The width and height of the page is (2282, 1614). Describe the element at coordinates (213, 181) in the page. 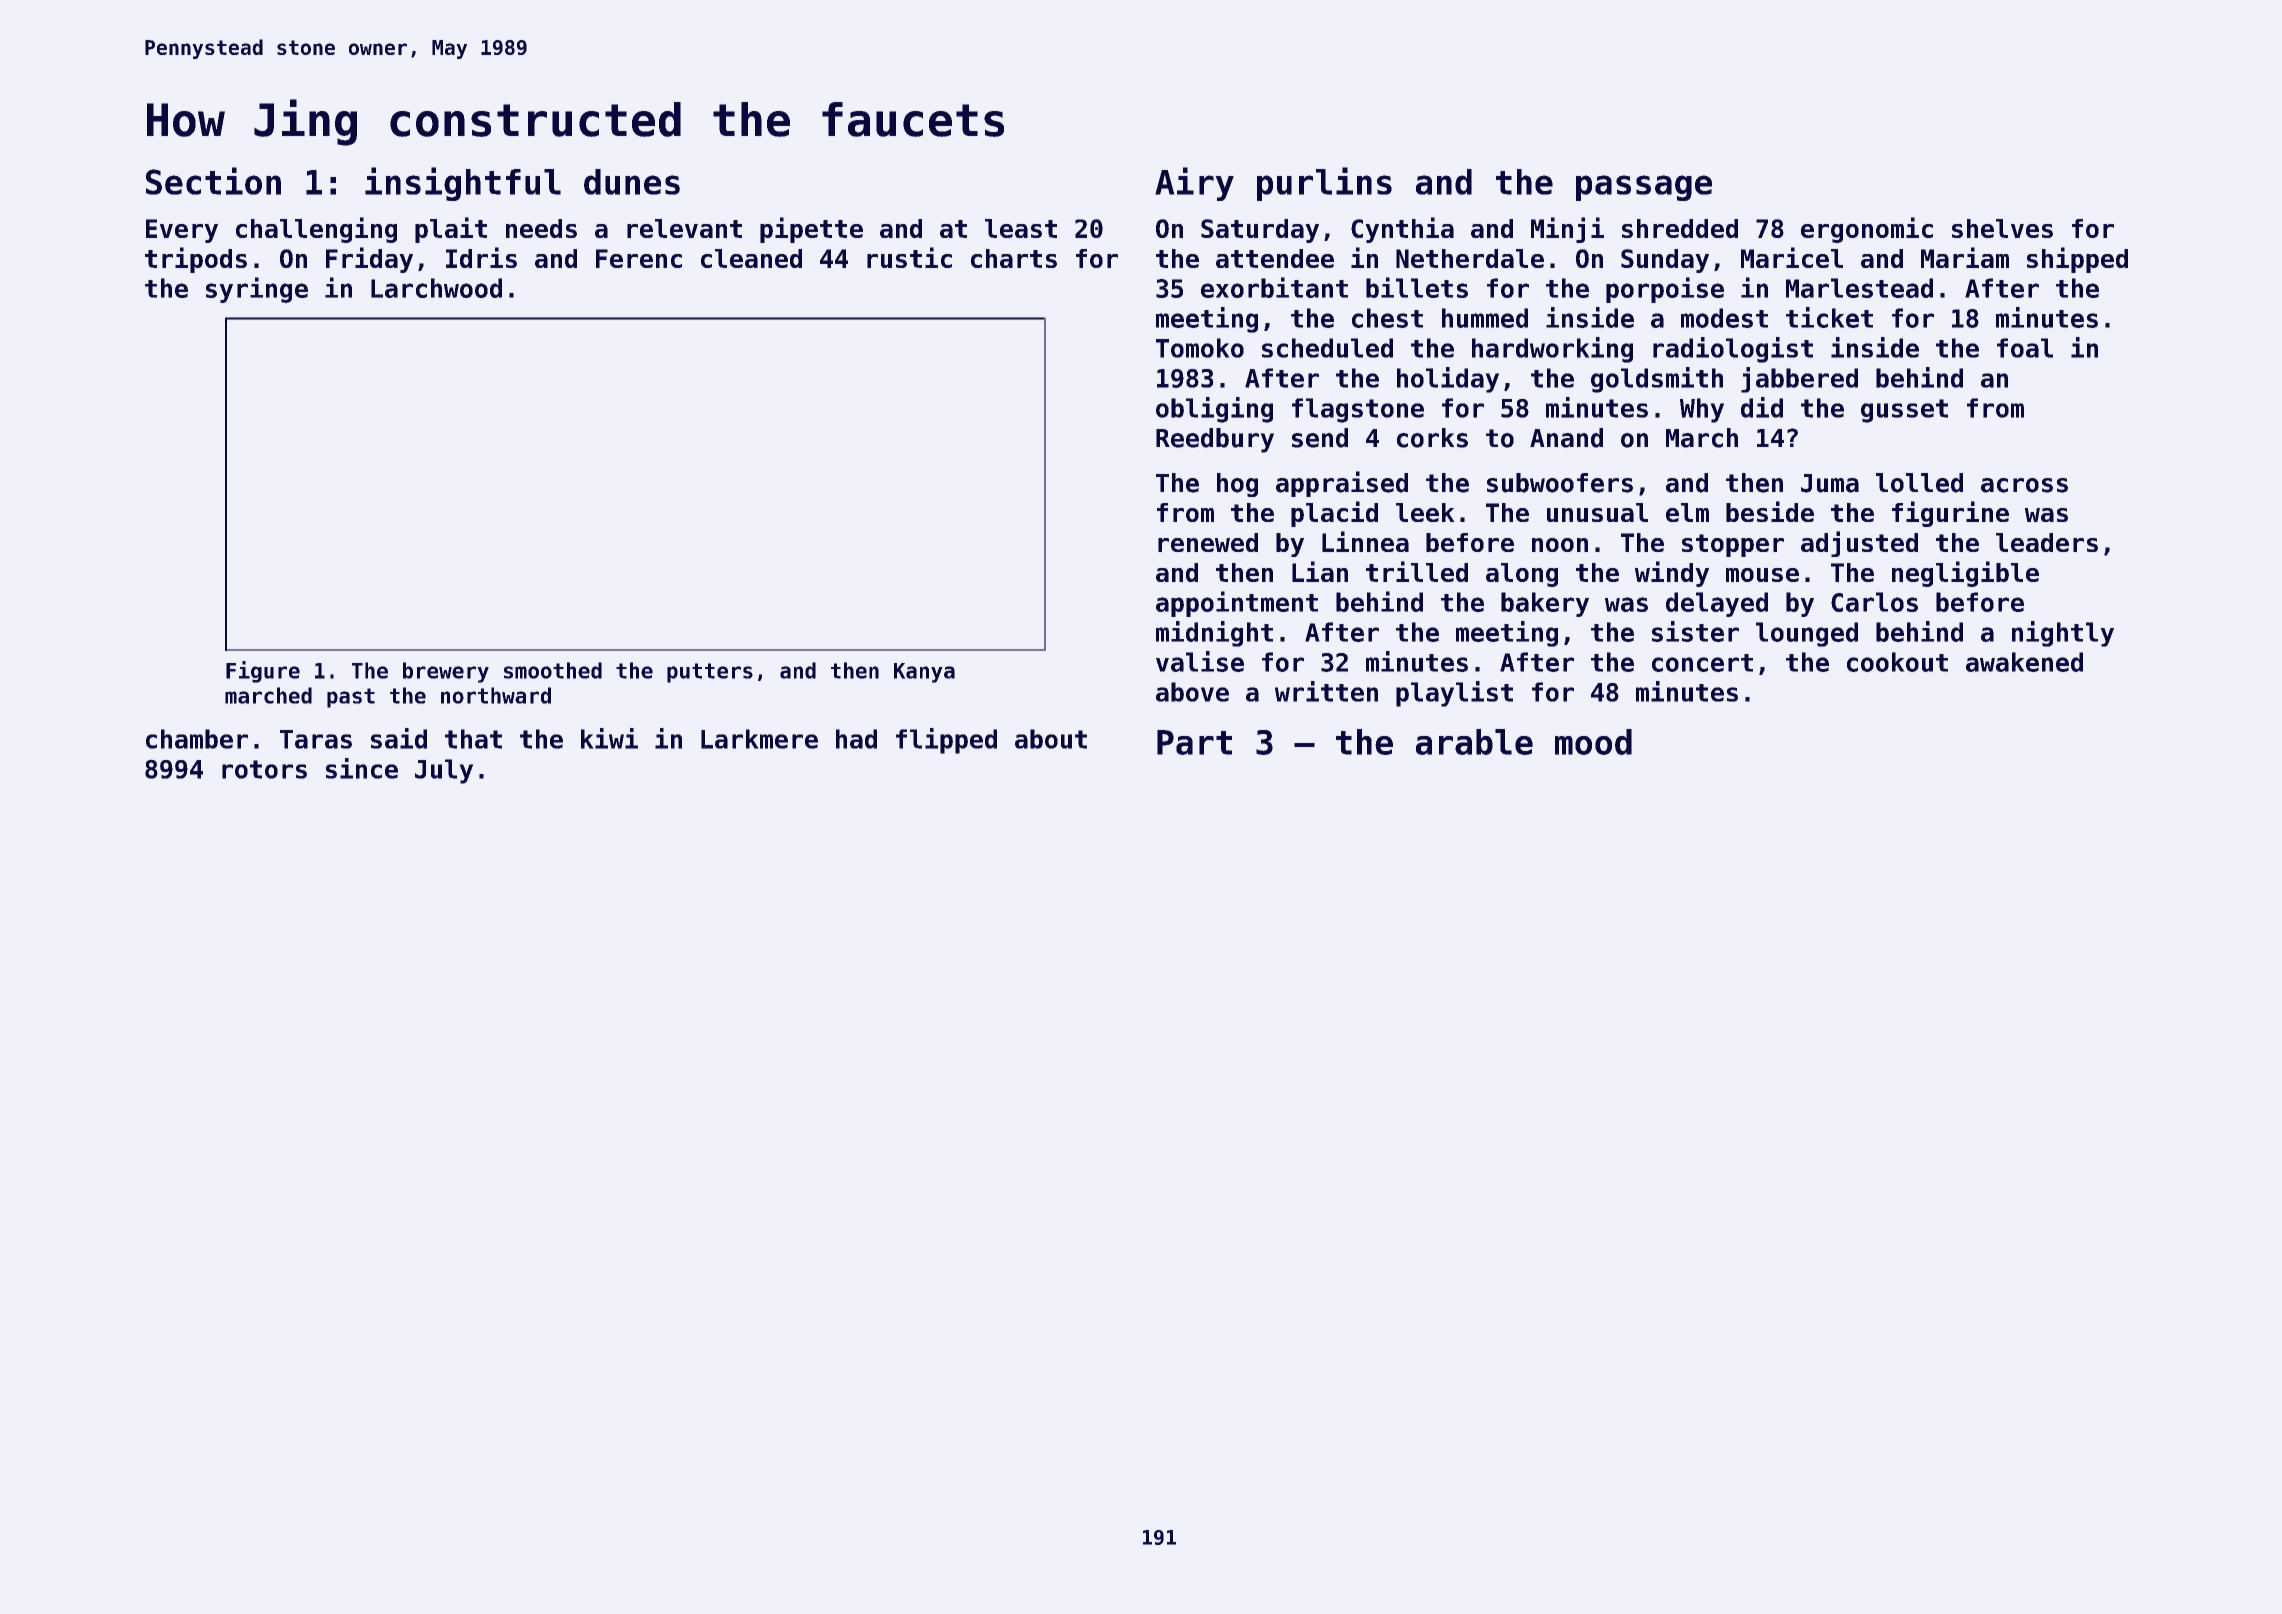

I see `Section` at that location.
